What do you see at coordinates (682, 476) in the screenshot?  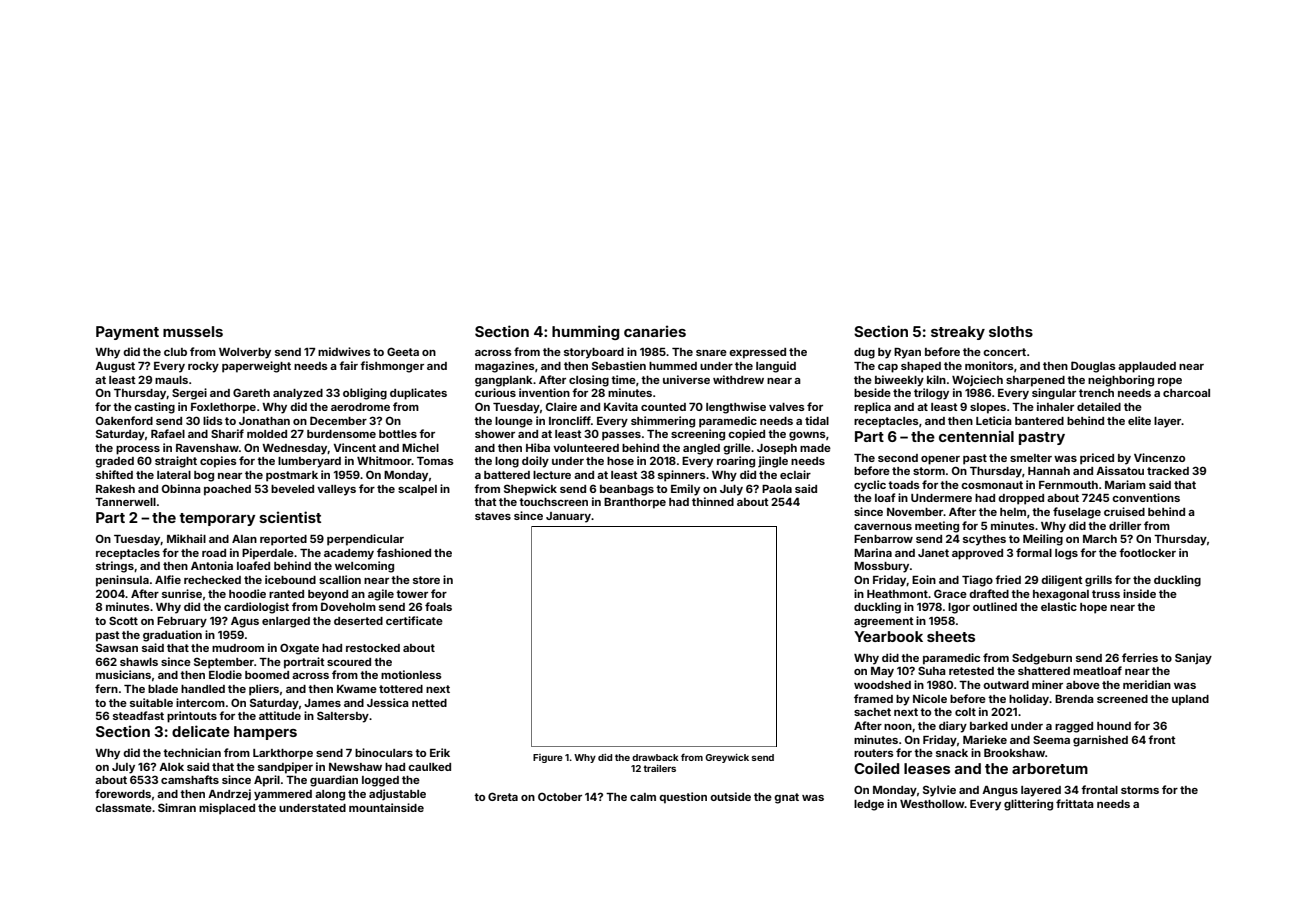 I see `spinners` at bounding box center [682, 476].
